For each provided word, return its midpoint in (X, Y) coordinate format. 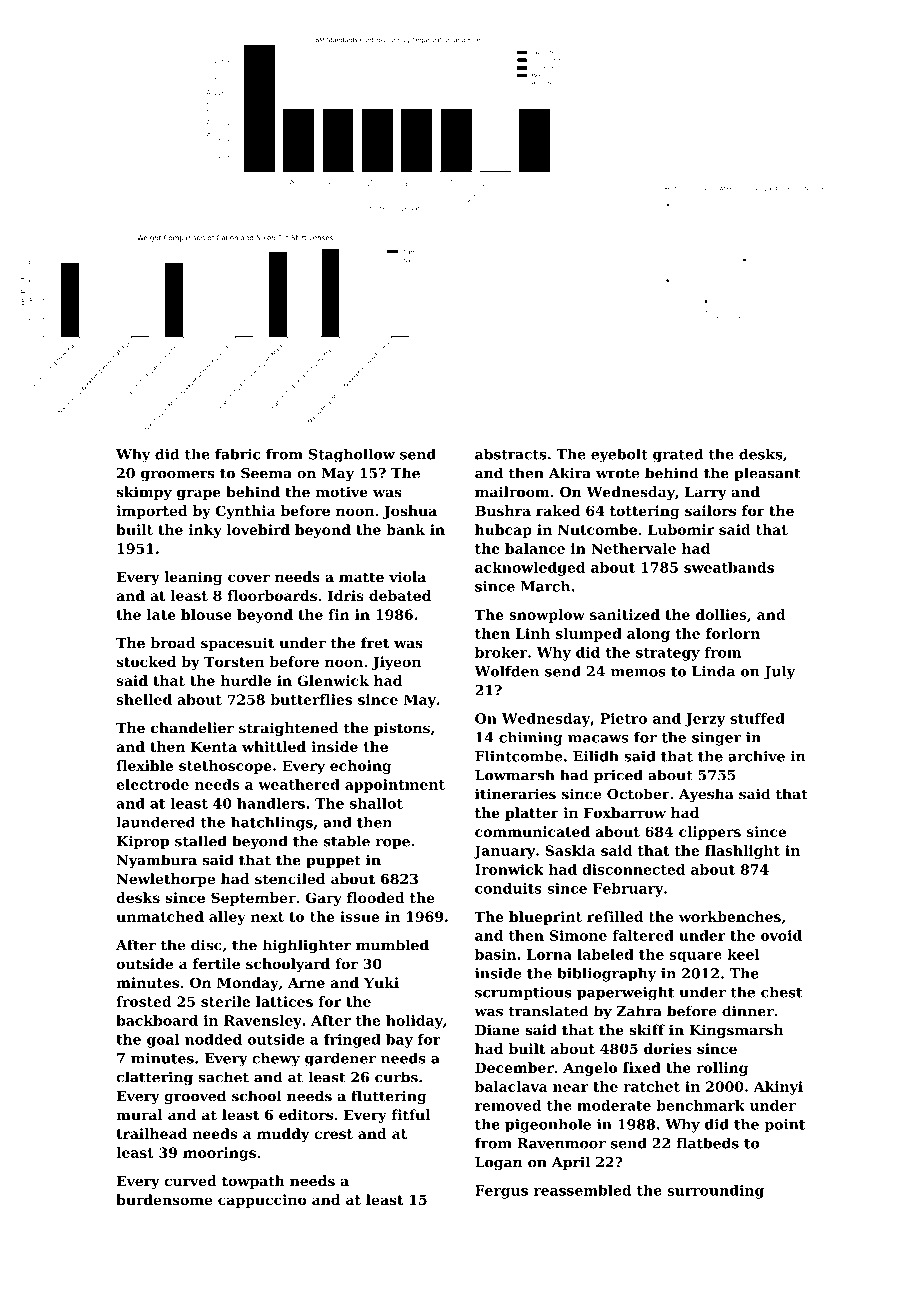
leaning (193, 578)
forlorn (733, 633)
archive (756, 756)
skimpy (144, 493)
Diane (497, 1030)
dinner (748, 1011)
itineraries (515, 794)
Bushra (503, 510)
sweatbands (729, 567)
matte (361, 577)
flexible (144, 765)
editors (306, 1114)
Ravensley (263, 1022)
